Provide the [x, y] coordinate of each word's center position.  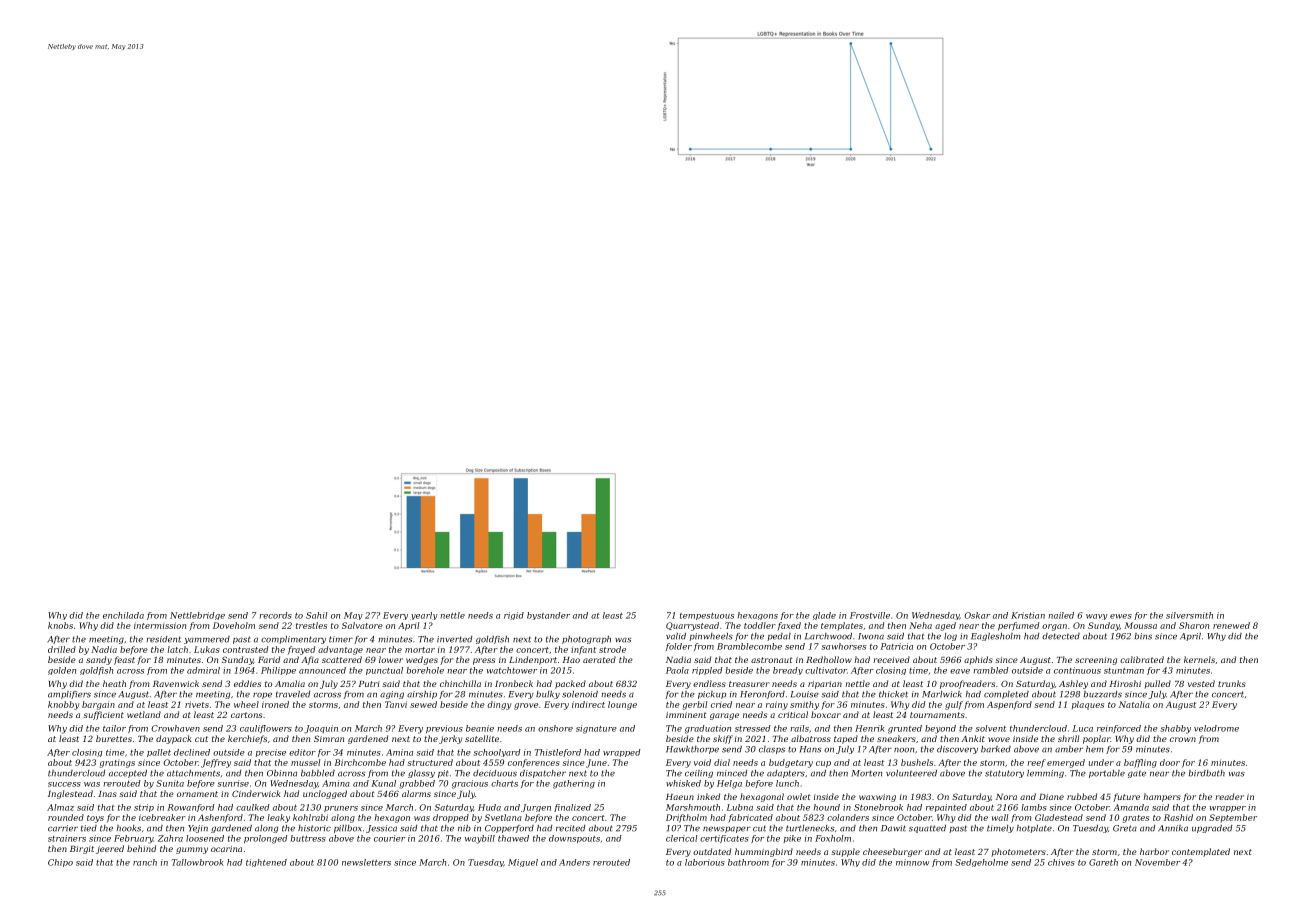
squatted [927, 829]
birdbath [1207, 773]
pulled [1158, 684]
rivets [197, 704]
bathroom [748, 862]
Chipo [60, 863]
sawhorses [844, 646]
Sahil [317, 615]
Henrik [870, 728]
